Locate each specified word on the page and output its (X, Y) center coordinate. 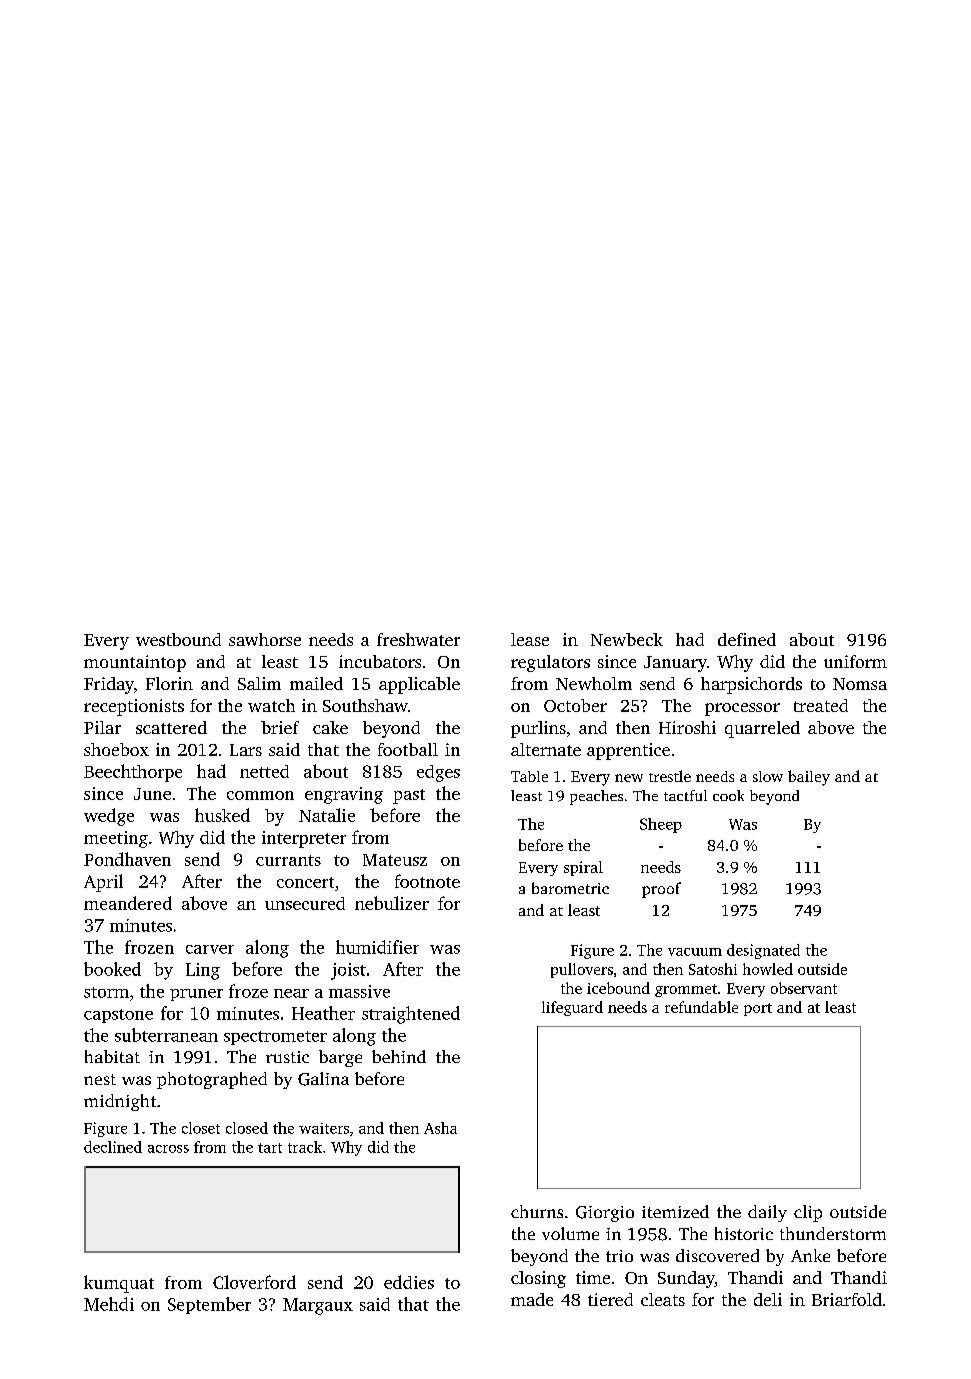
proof (661, 890)
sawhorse (265, 639)
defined (747, 639)
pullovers (582, 970)
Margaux (318, 1306)
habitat (112, 1056)
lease (530, 639)
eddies (409, 1282)
